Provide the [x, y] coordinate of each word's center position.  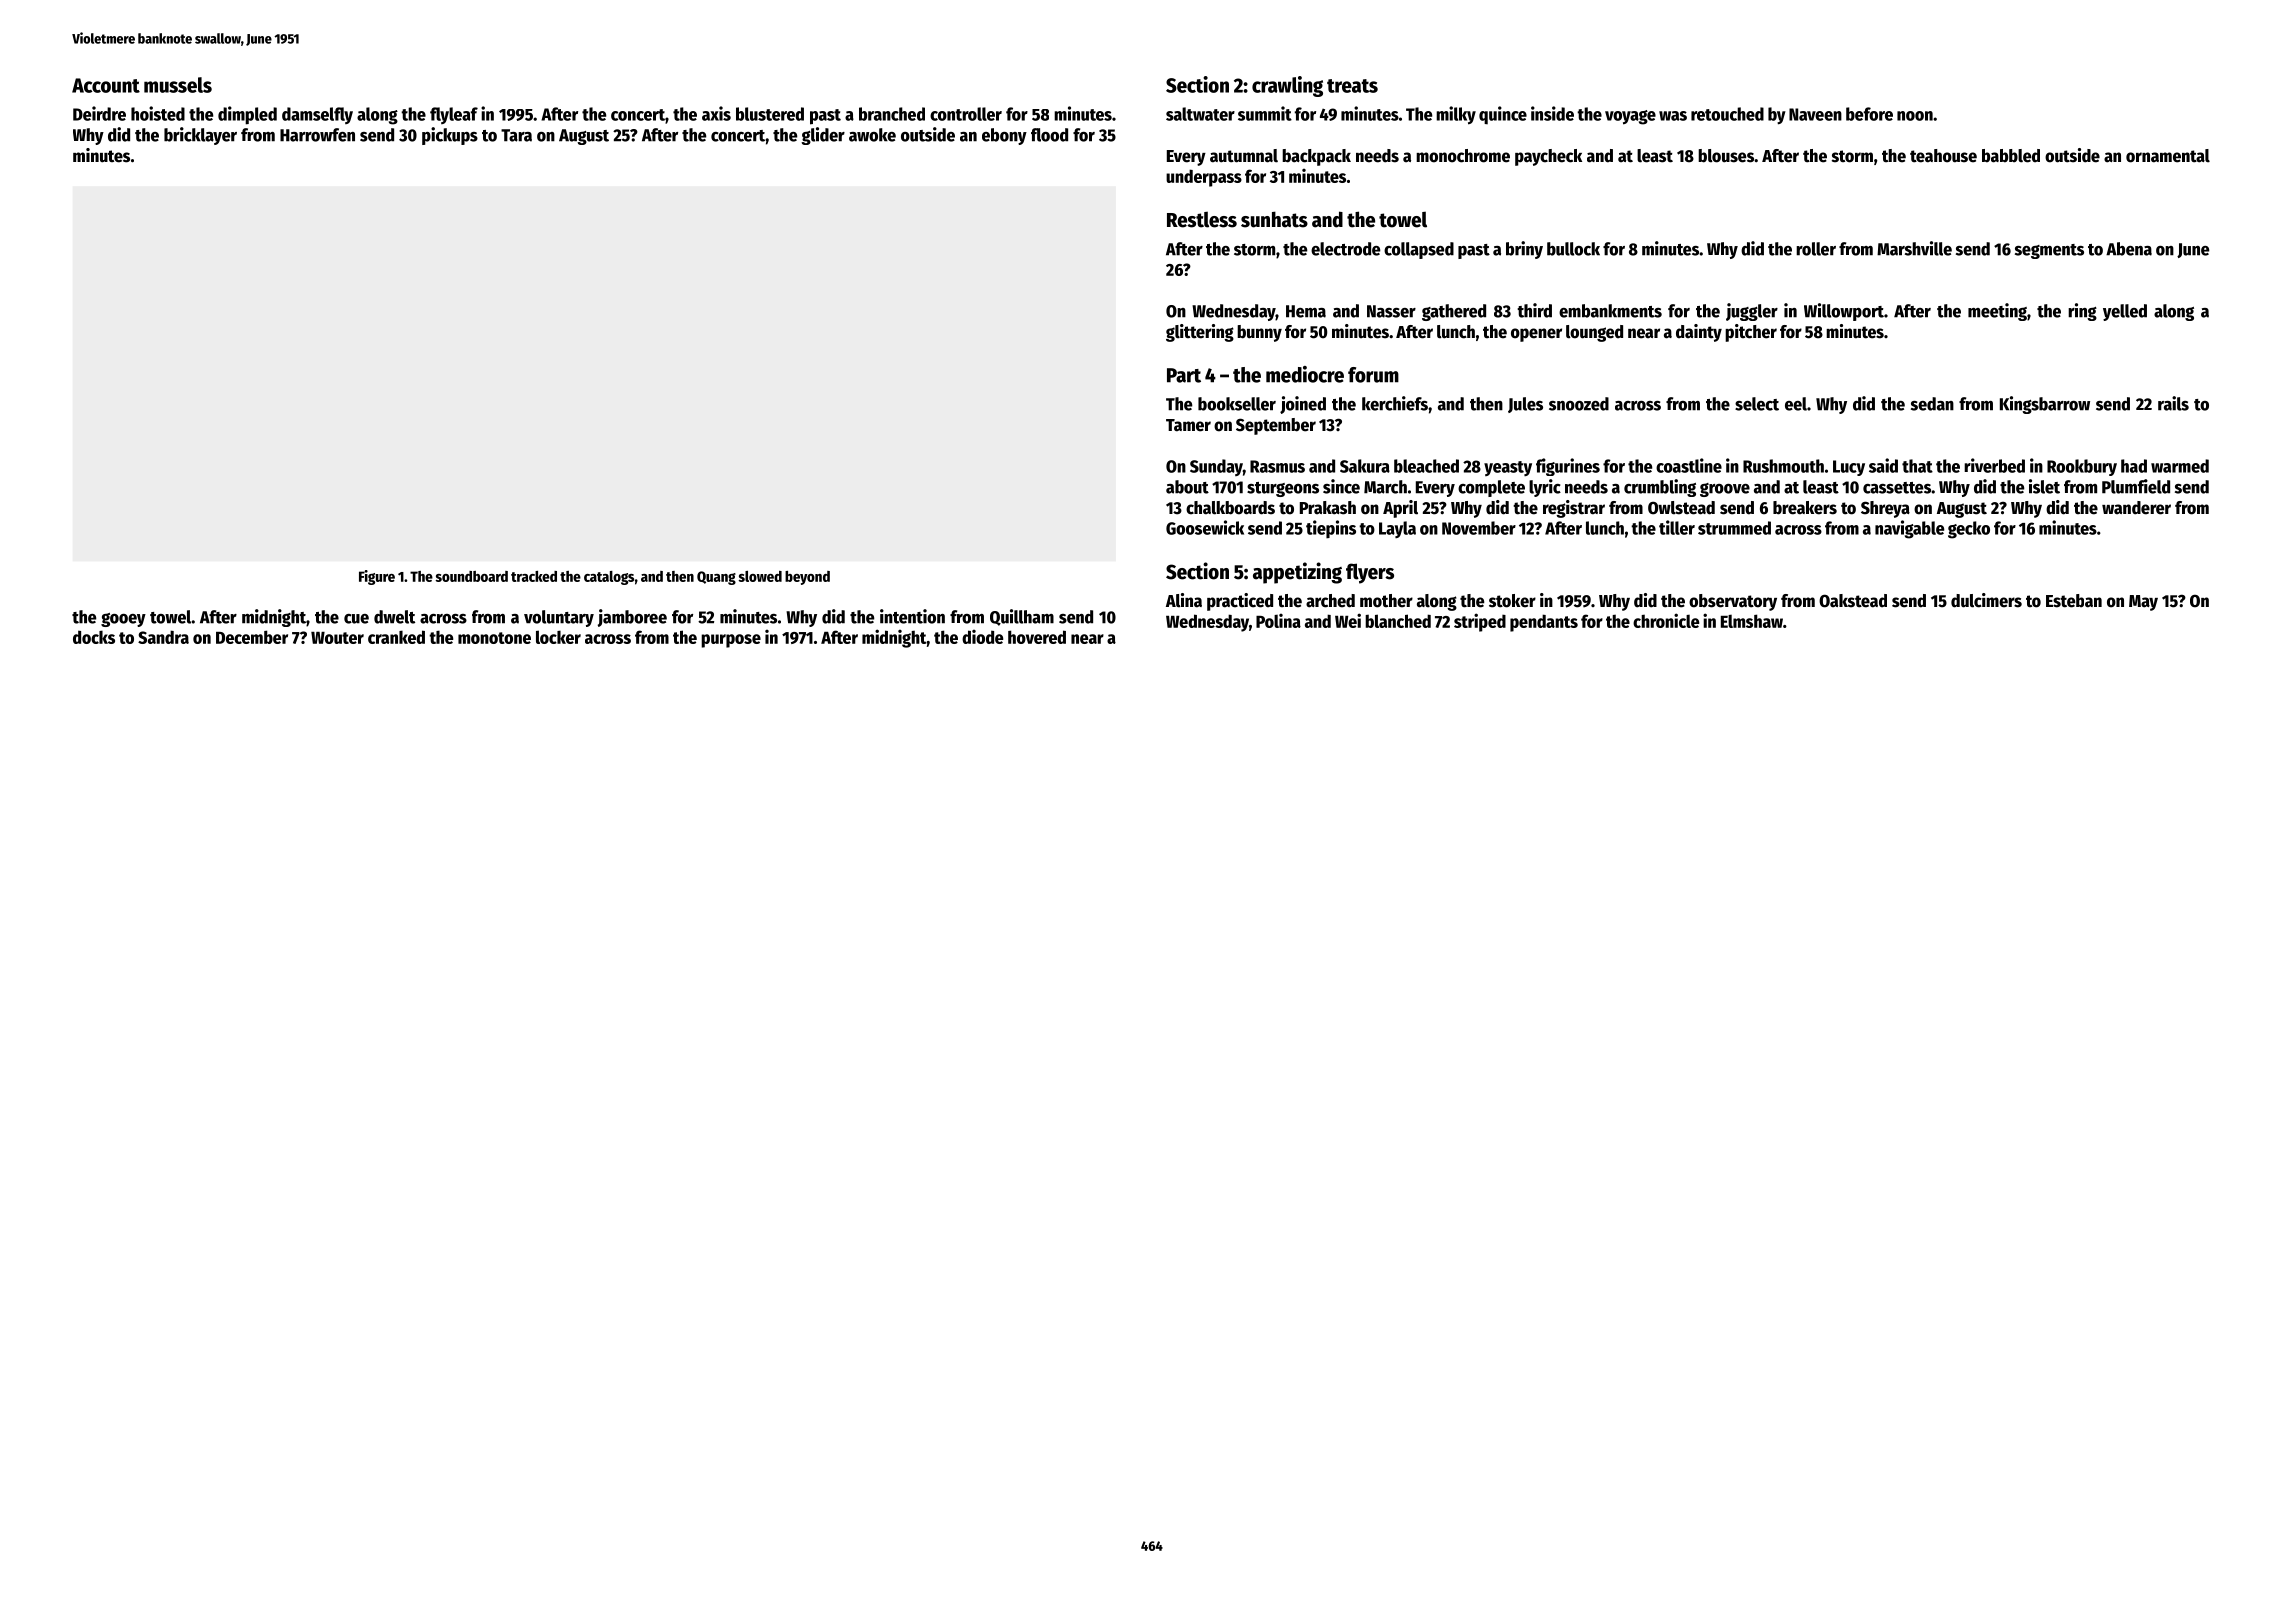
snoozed [1579, 404]
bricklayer [200, 136]
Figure [377, 577]
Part [1184, 375]
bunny [1259, 333]
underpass [1204, 178]
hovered [1037, 637]
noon [1915, 116]
